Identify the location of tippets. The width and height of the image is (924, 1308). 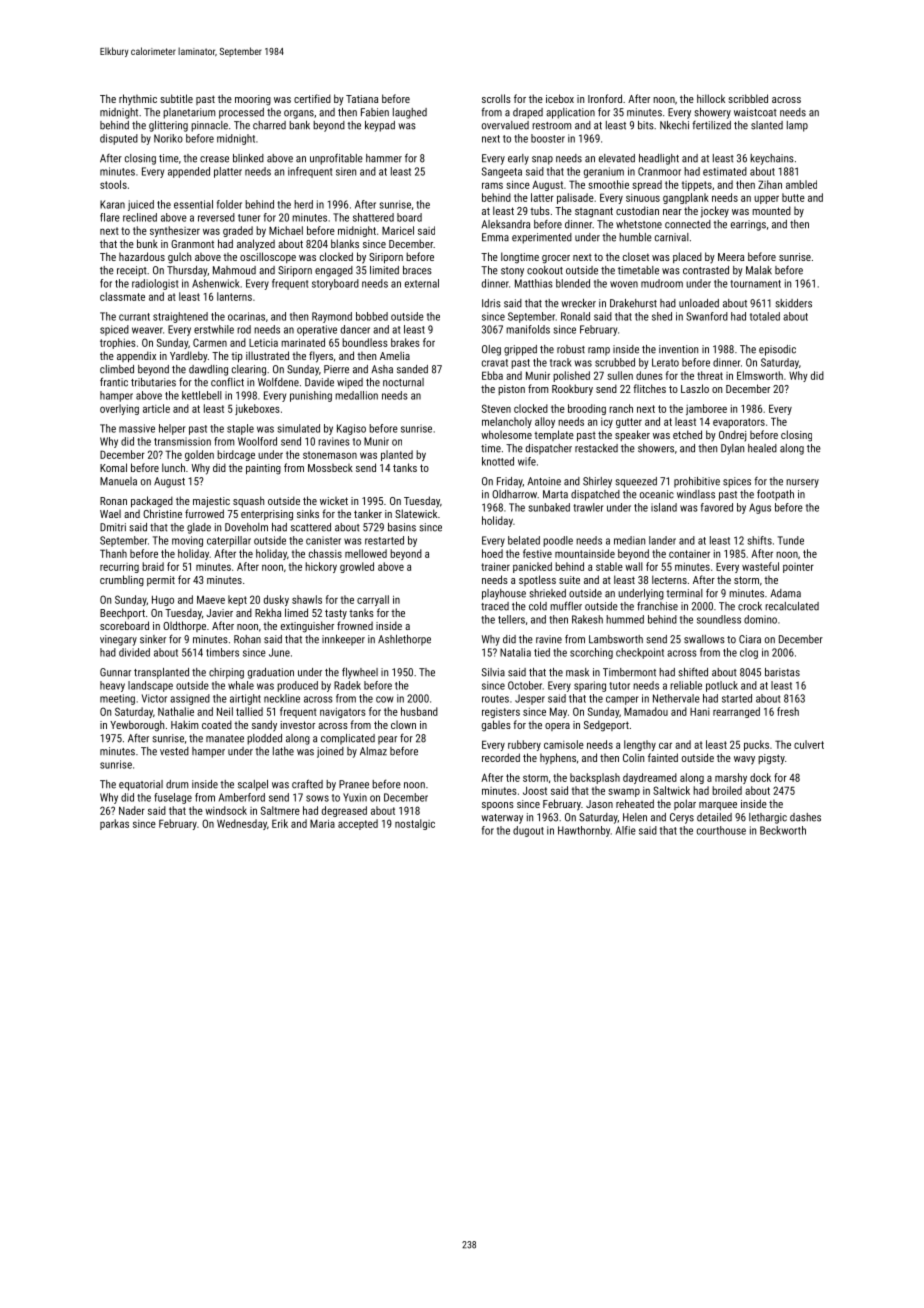
(697, 186).
